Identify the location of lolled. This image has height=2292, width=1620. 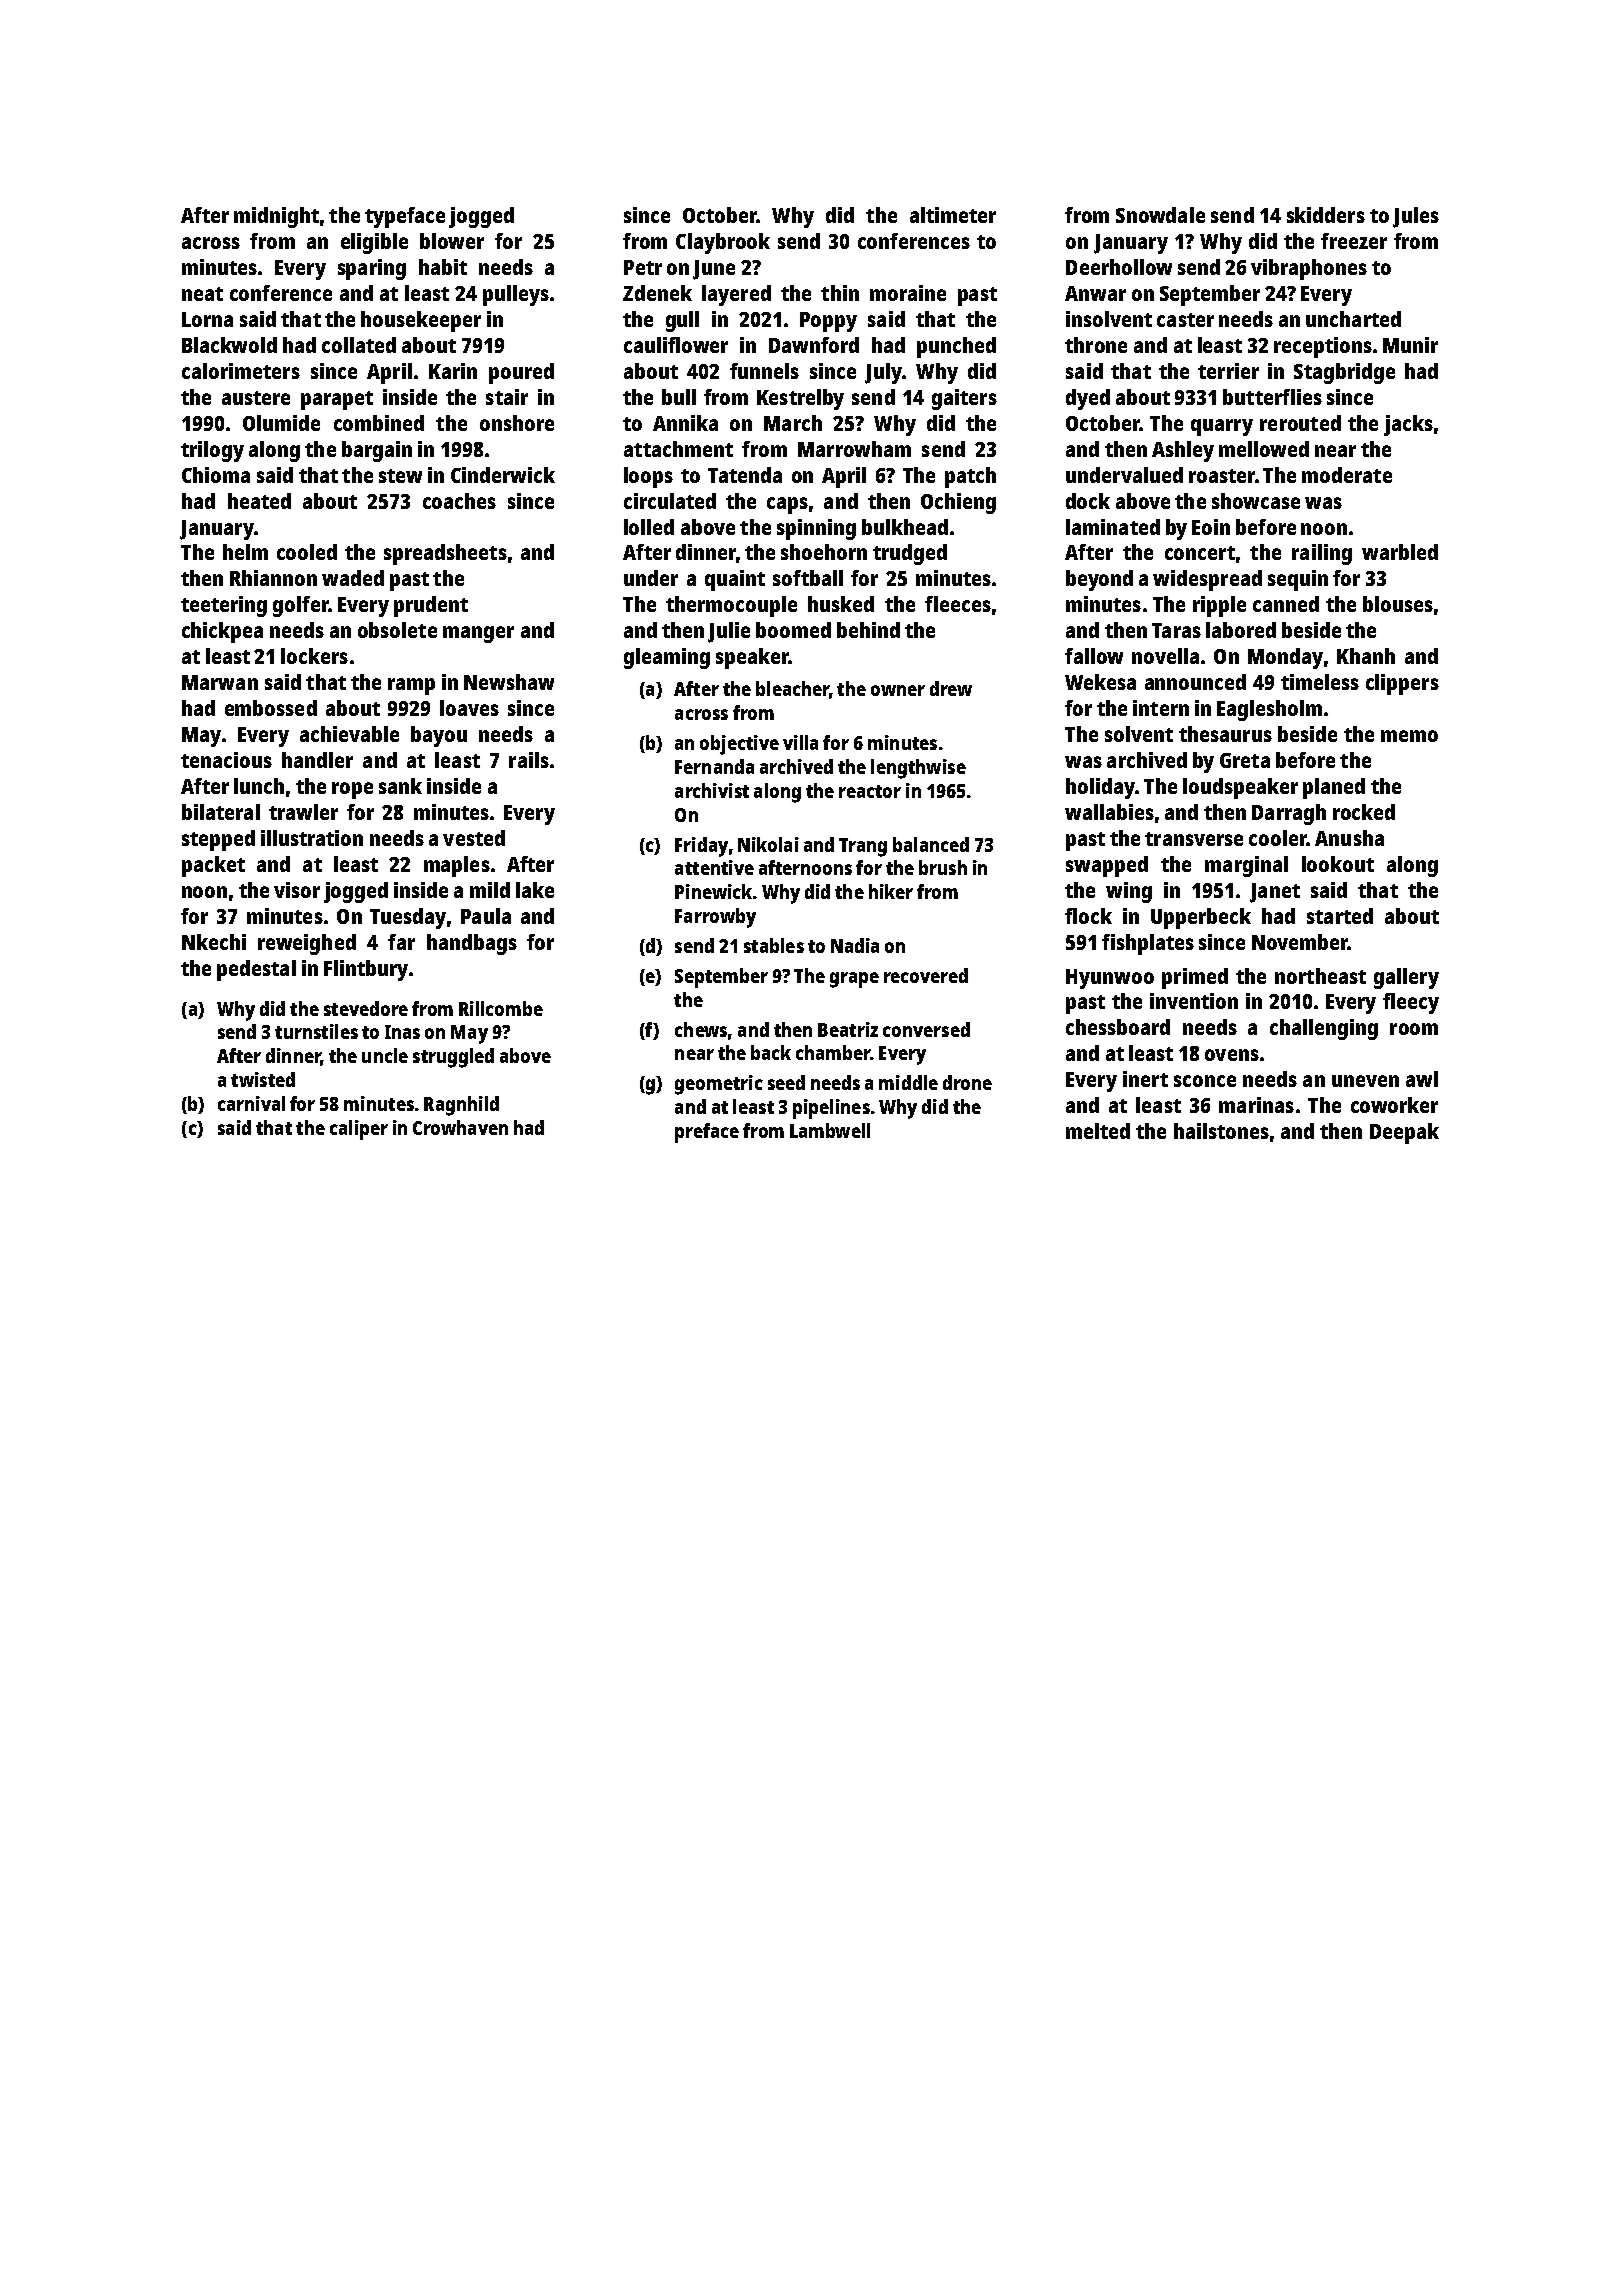
(649, 527).
